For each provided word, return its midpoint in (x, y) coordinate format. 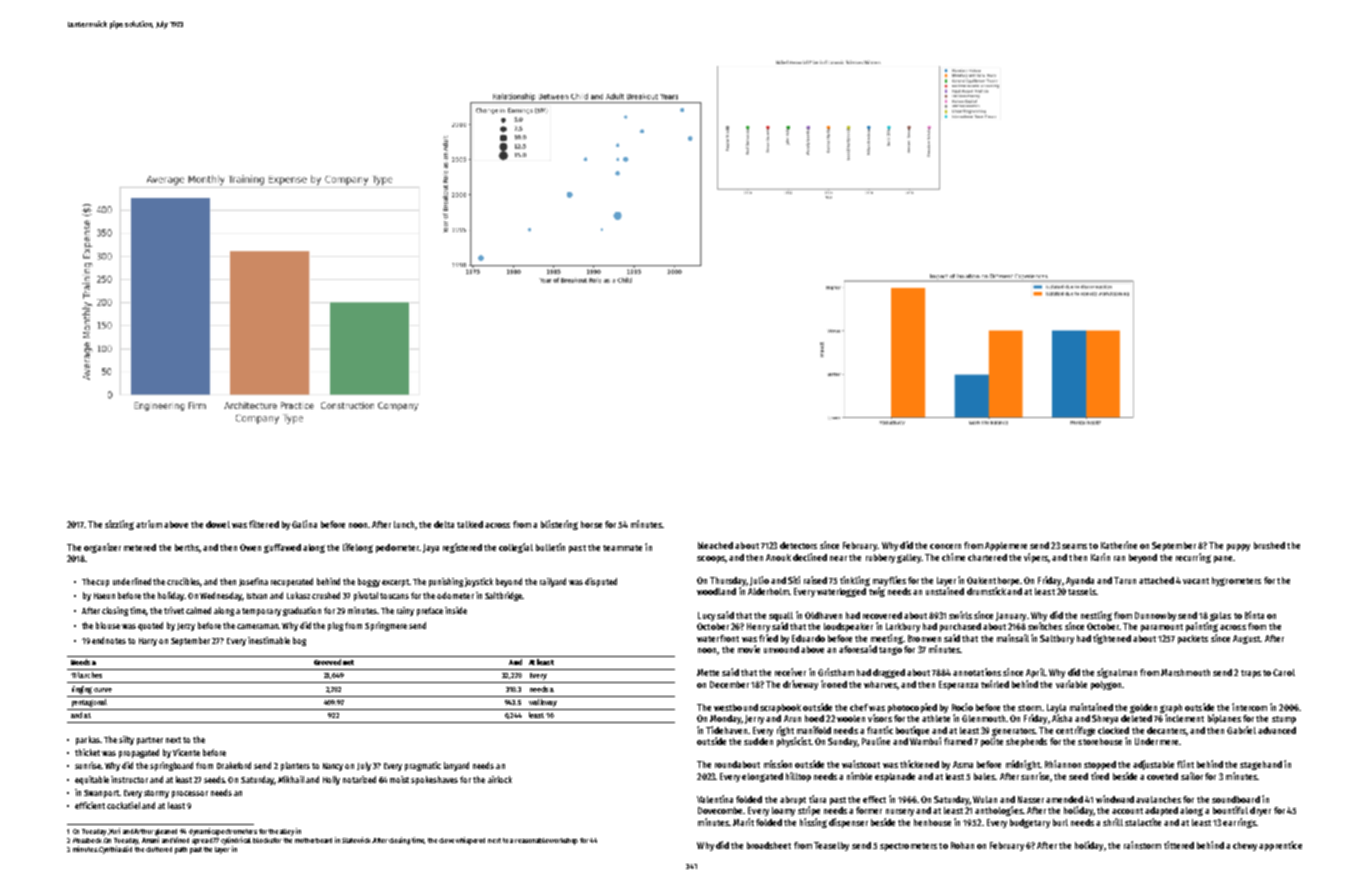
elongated (763, 777)
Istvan (257, 596)
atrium (149, 524)
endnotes (109, 640)
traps (1251, 674)
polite (992, 742)
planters (295, 766)
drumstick (986, 591)
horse (591, 524)
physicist (794, 742)
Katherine (1119, 545)
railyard (553, 582)
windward (1115, 799)
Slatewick (356, 840)
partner (150, 741)
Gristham (836, 672)
